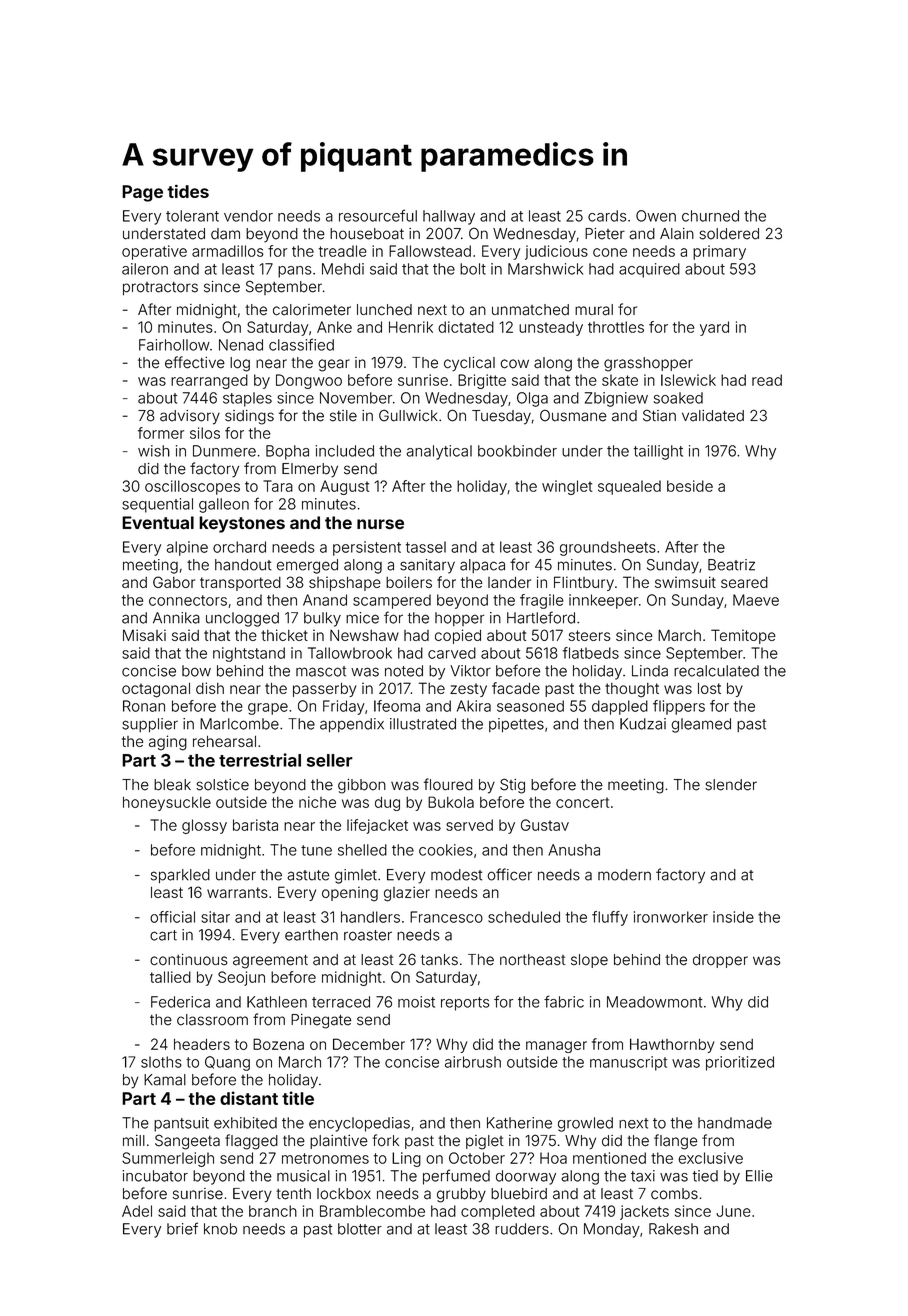  I want to click on recalculated, so click(716, 671).
